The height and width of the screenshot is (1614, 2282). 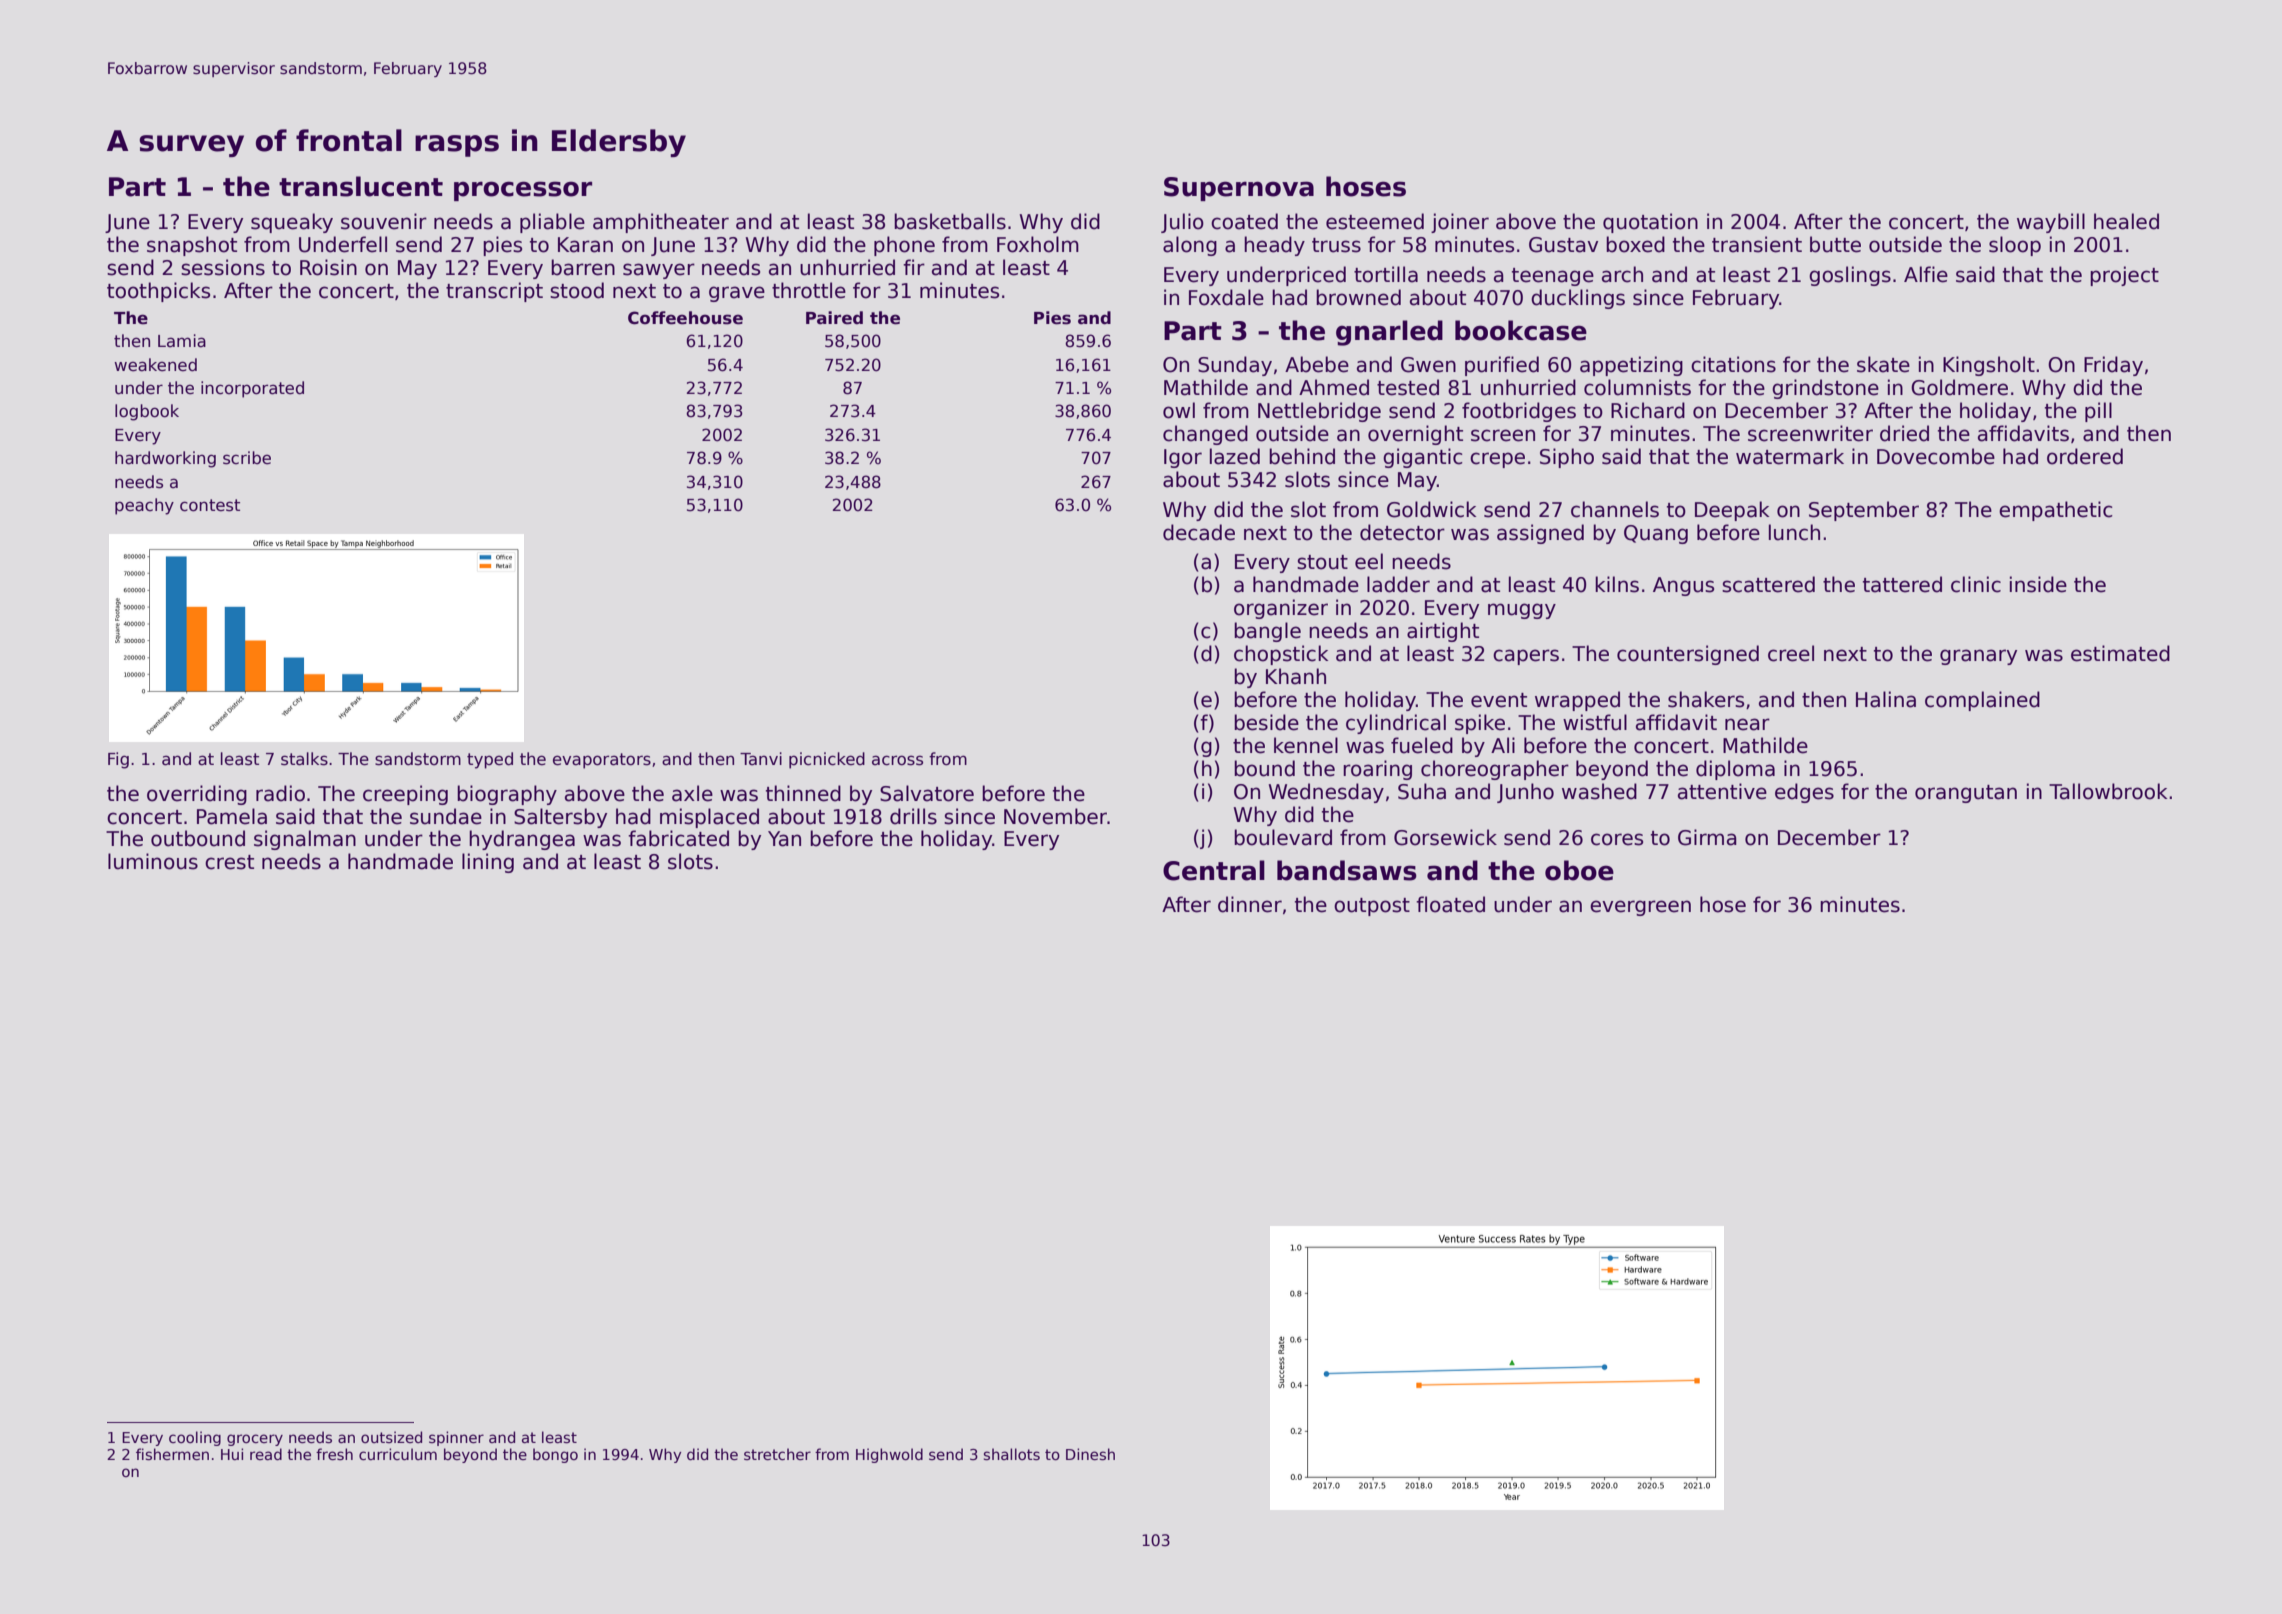 What do you see at coordinates (1199, 532) in the screenshot?
I see `decade` at bounding box center [1199, 532].
